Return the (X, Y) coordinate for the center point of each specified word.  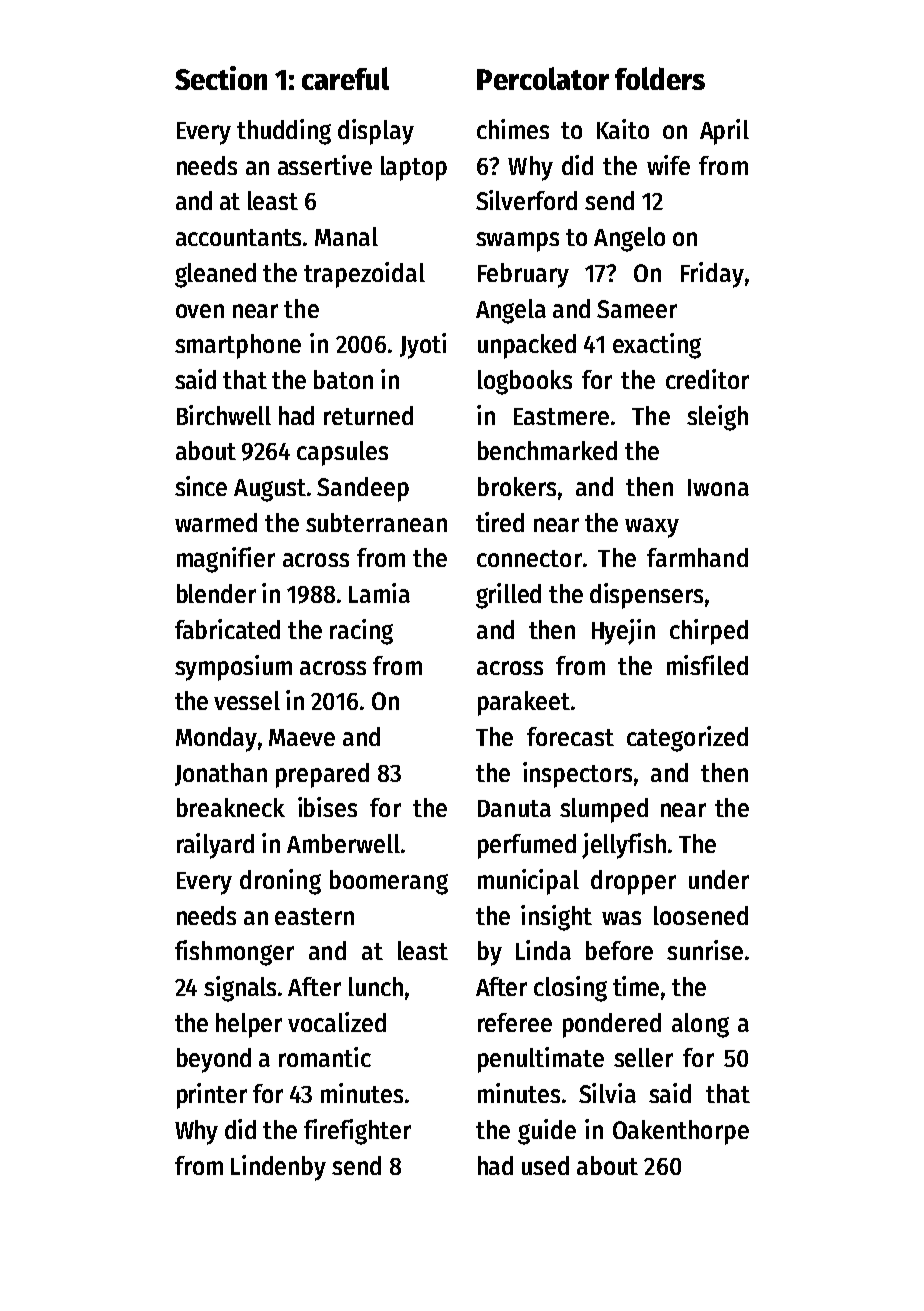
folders (660, 78)
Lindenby (278, 1168)
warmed (216, 522)
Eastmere (561, 416)
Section (221, 78)
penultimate (541, 1060)
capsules (342, 453)
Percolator (543, 78)
